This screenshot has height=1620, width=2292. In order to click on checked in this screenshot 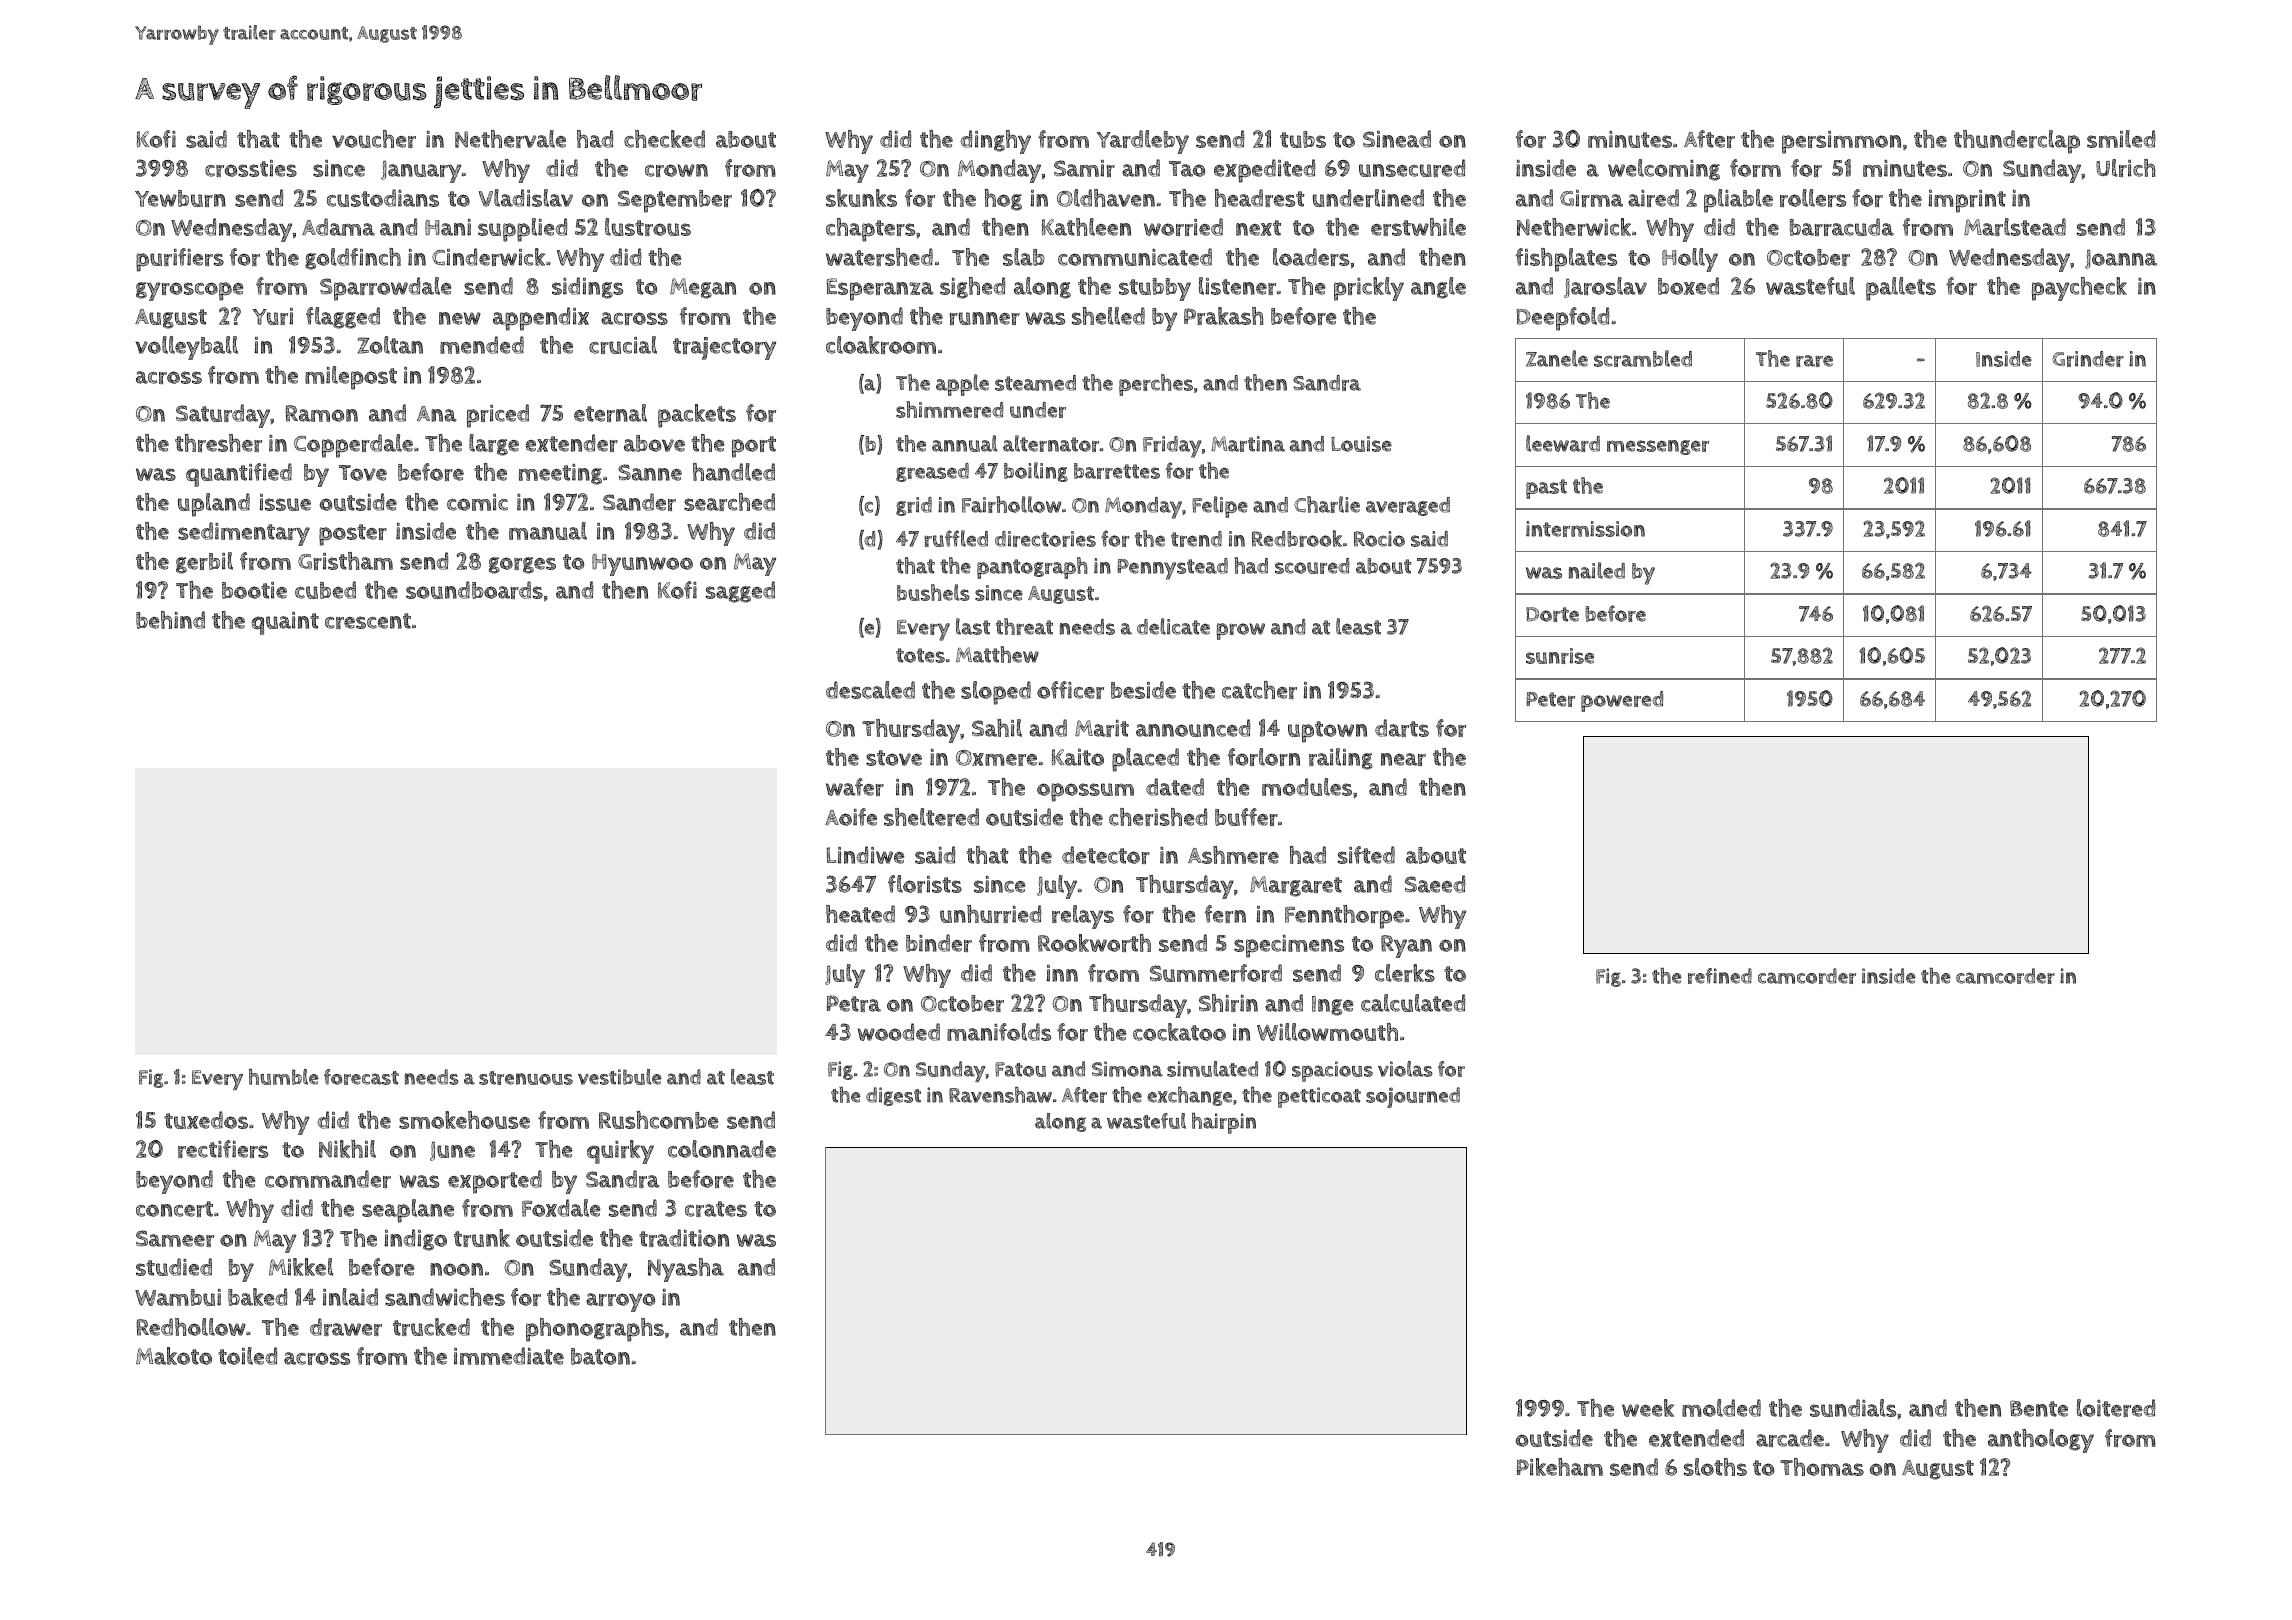, I will do `click(664, 139)`.
